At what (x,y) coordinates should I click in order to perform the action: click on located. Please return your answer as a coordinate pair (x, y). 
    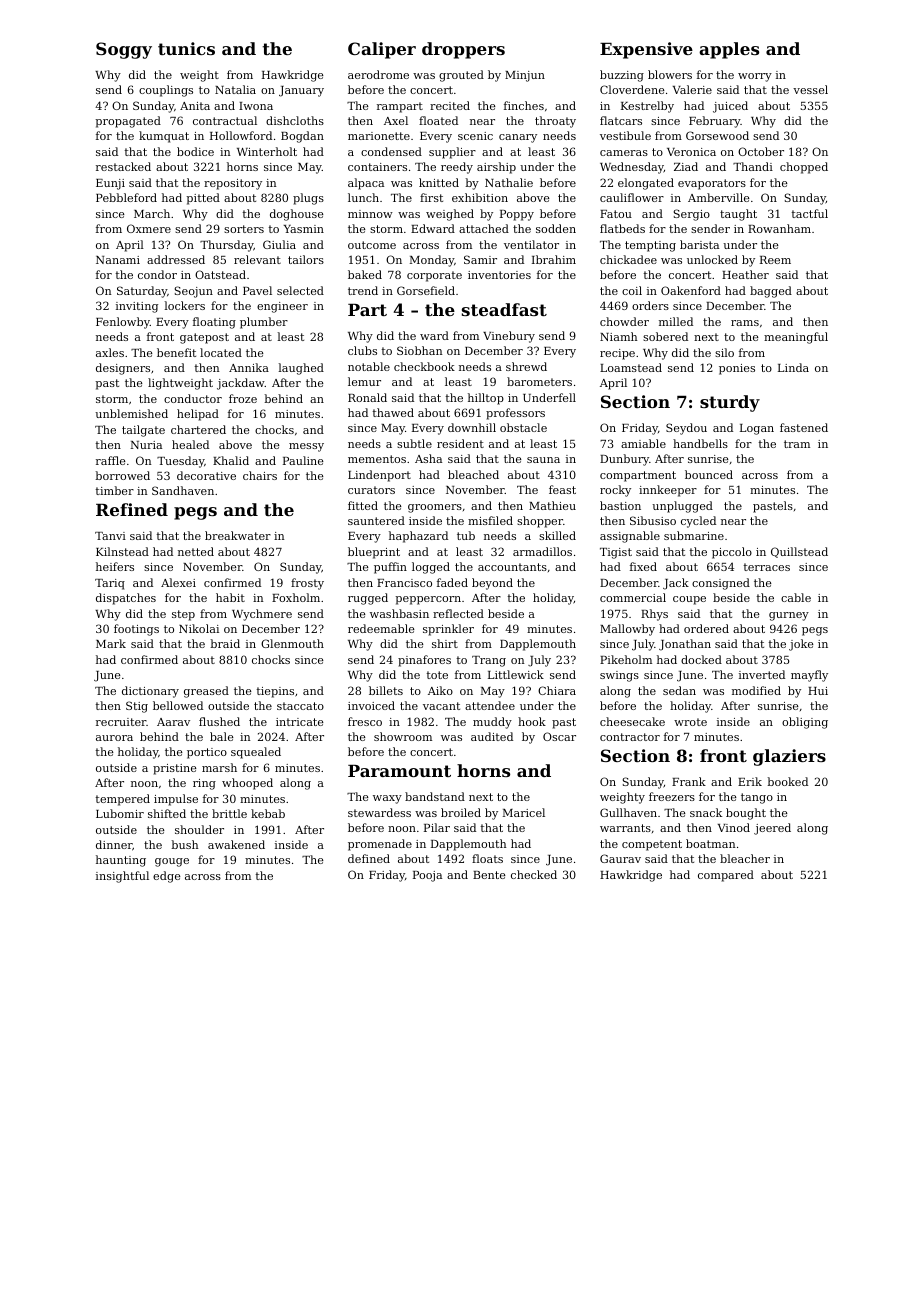
    Looking at the image, I should click on (221, 352).
